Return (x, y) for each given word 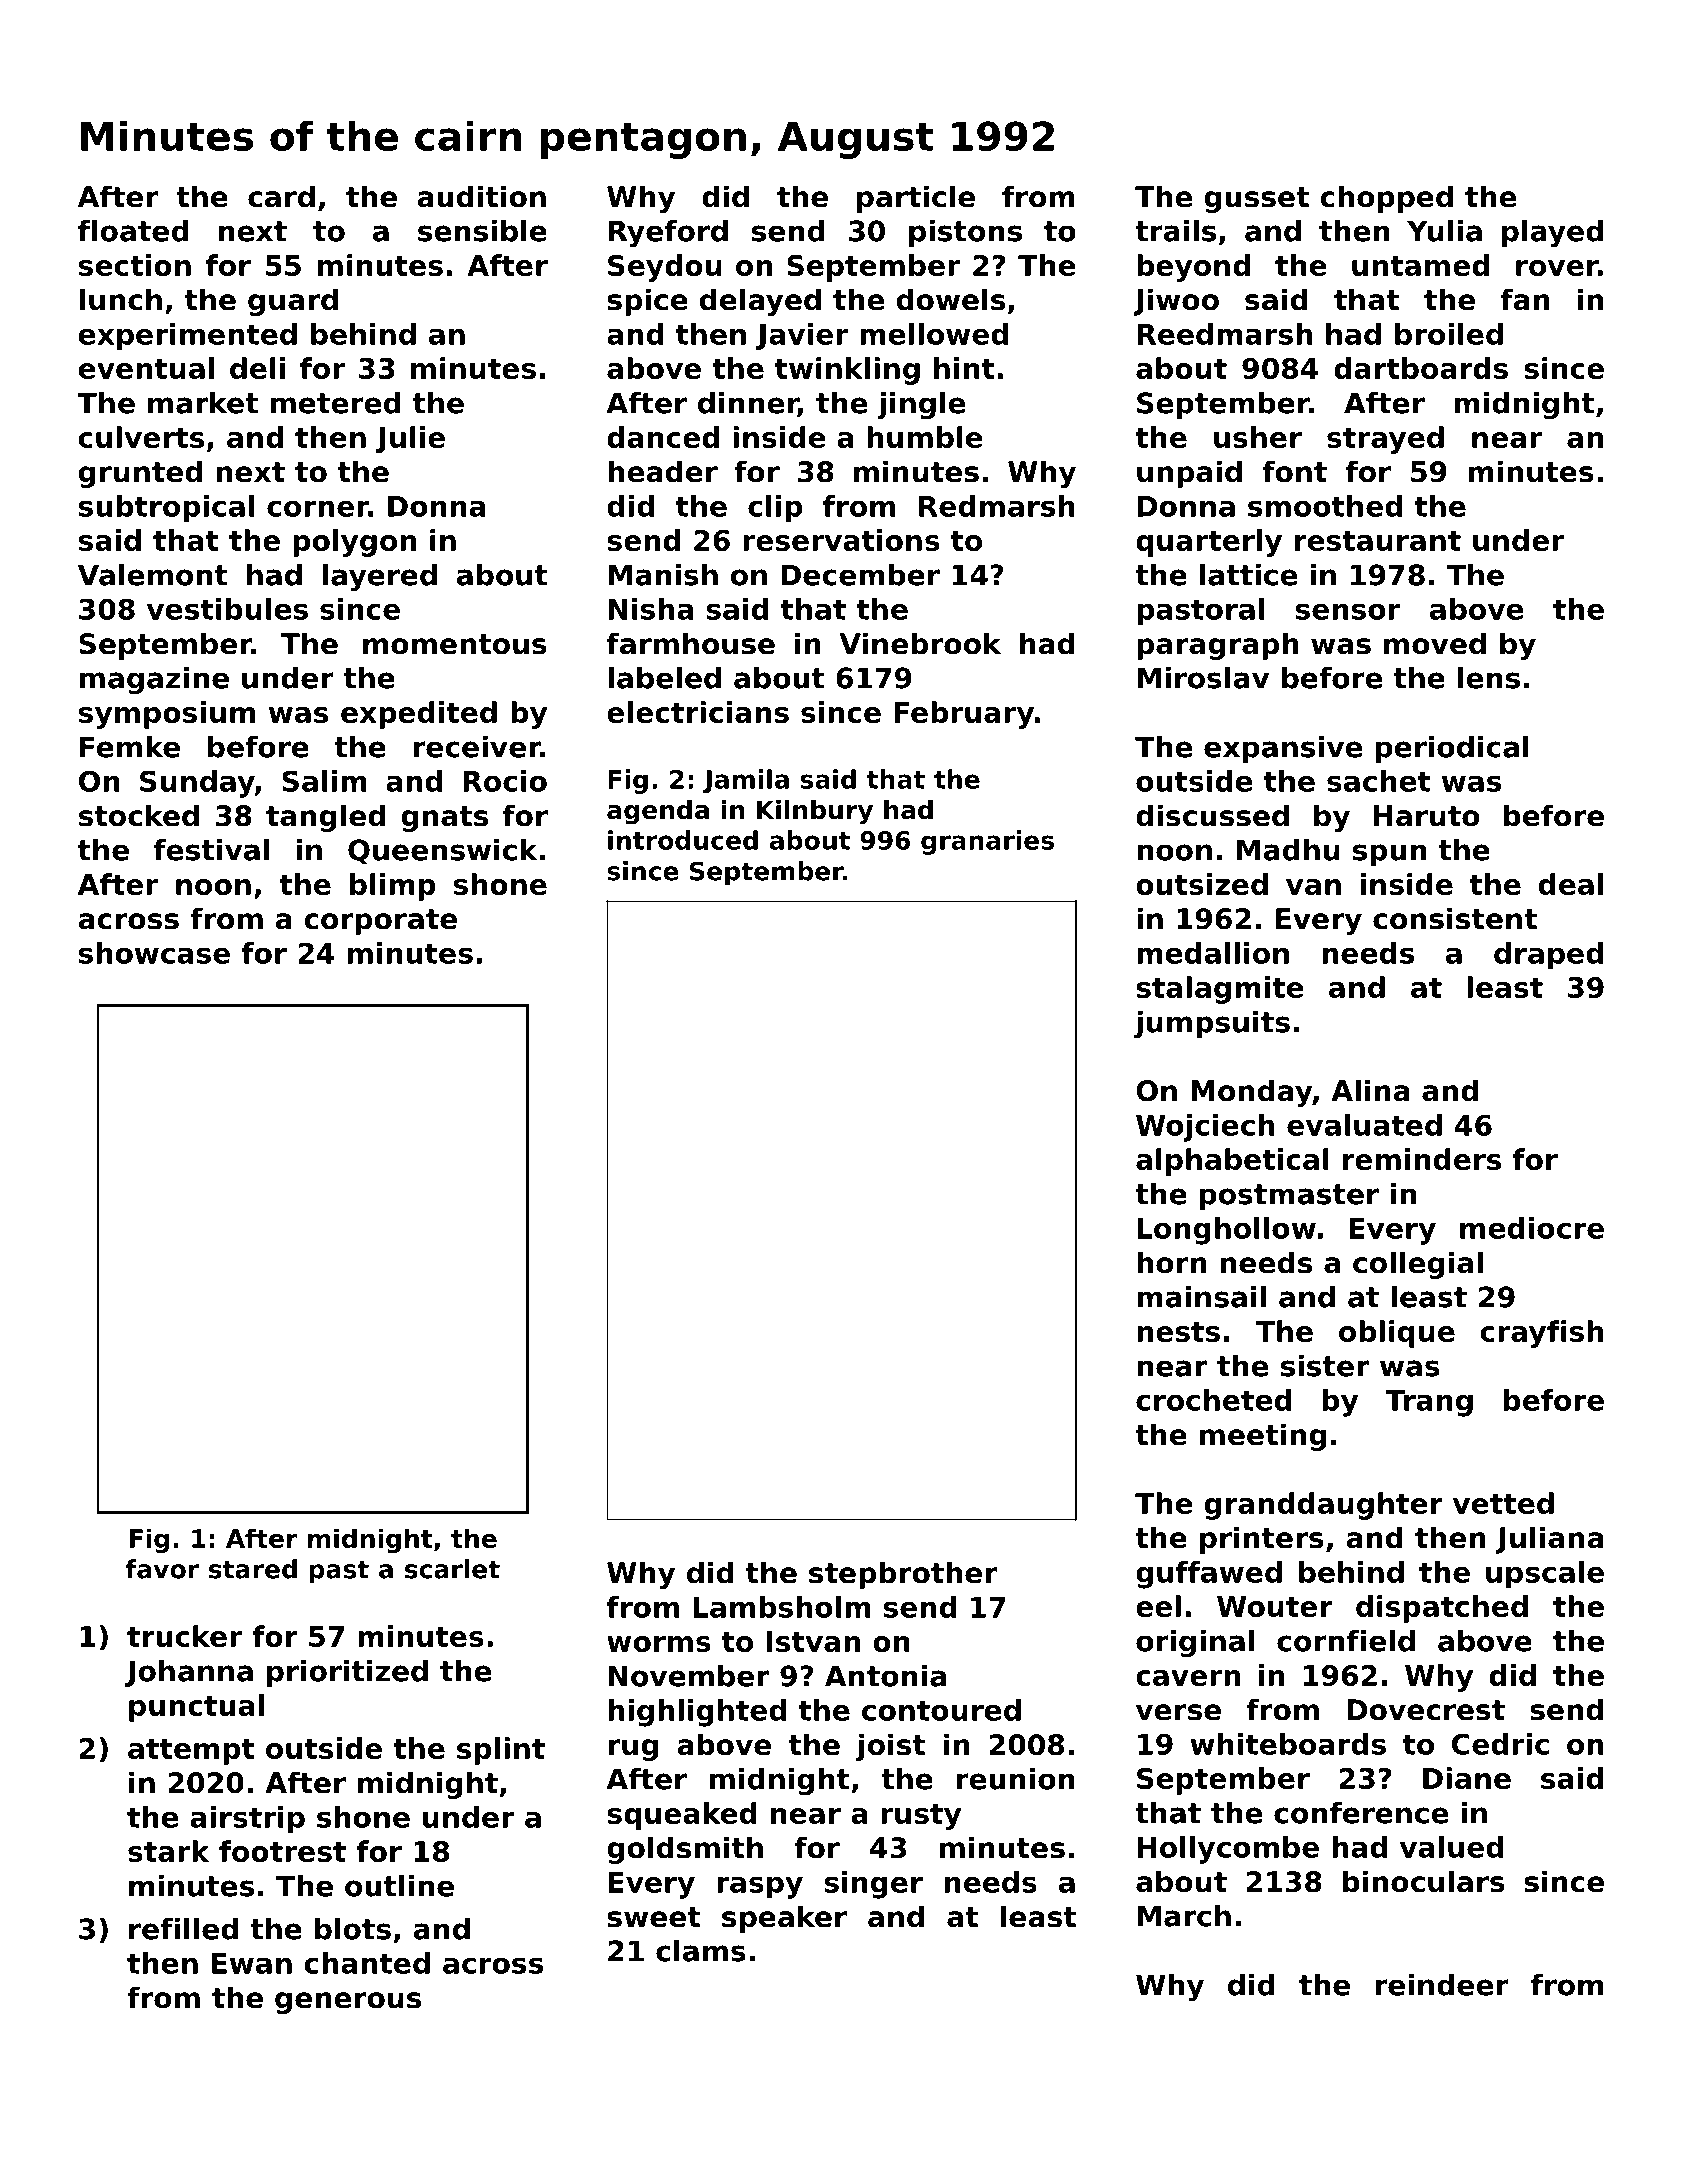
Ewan (252, 1963)
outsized (1202, 884)
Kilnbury (815, 812)
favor (162, 1569)
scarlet (452, 1569)
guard (293, 302)
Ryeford (668, 234)
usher (1258, 437)
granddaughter (1323, 1506)
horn (1172, 1262)
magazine (154, 681)
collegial (1418, 1265)
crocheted (1214, 1400)
